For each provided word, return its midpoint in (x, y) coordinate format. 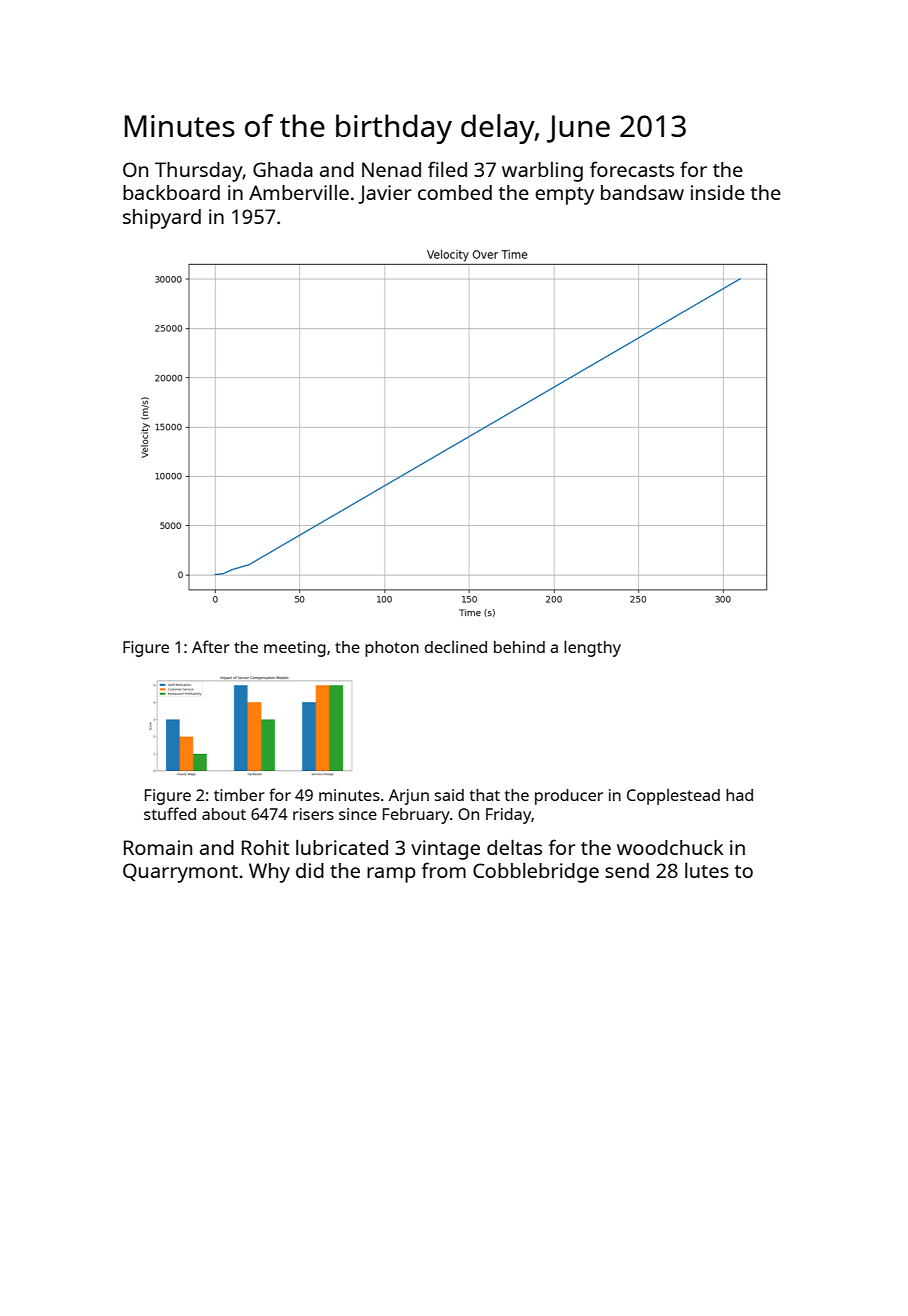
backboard (171, 192)
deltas (514, 847)
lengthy (592, 648)
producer (569, 797)
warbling (542, 172)
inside (718, 192)
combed (455, 192)
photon (392, 649)
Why (269, 873)
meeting (295, 649)
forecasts (632, 169)
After (211, 646)
